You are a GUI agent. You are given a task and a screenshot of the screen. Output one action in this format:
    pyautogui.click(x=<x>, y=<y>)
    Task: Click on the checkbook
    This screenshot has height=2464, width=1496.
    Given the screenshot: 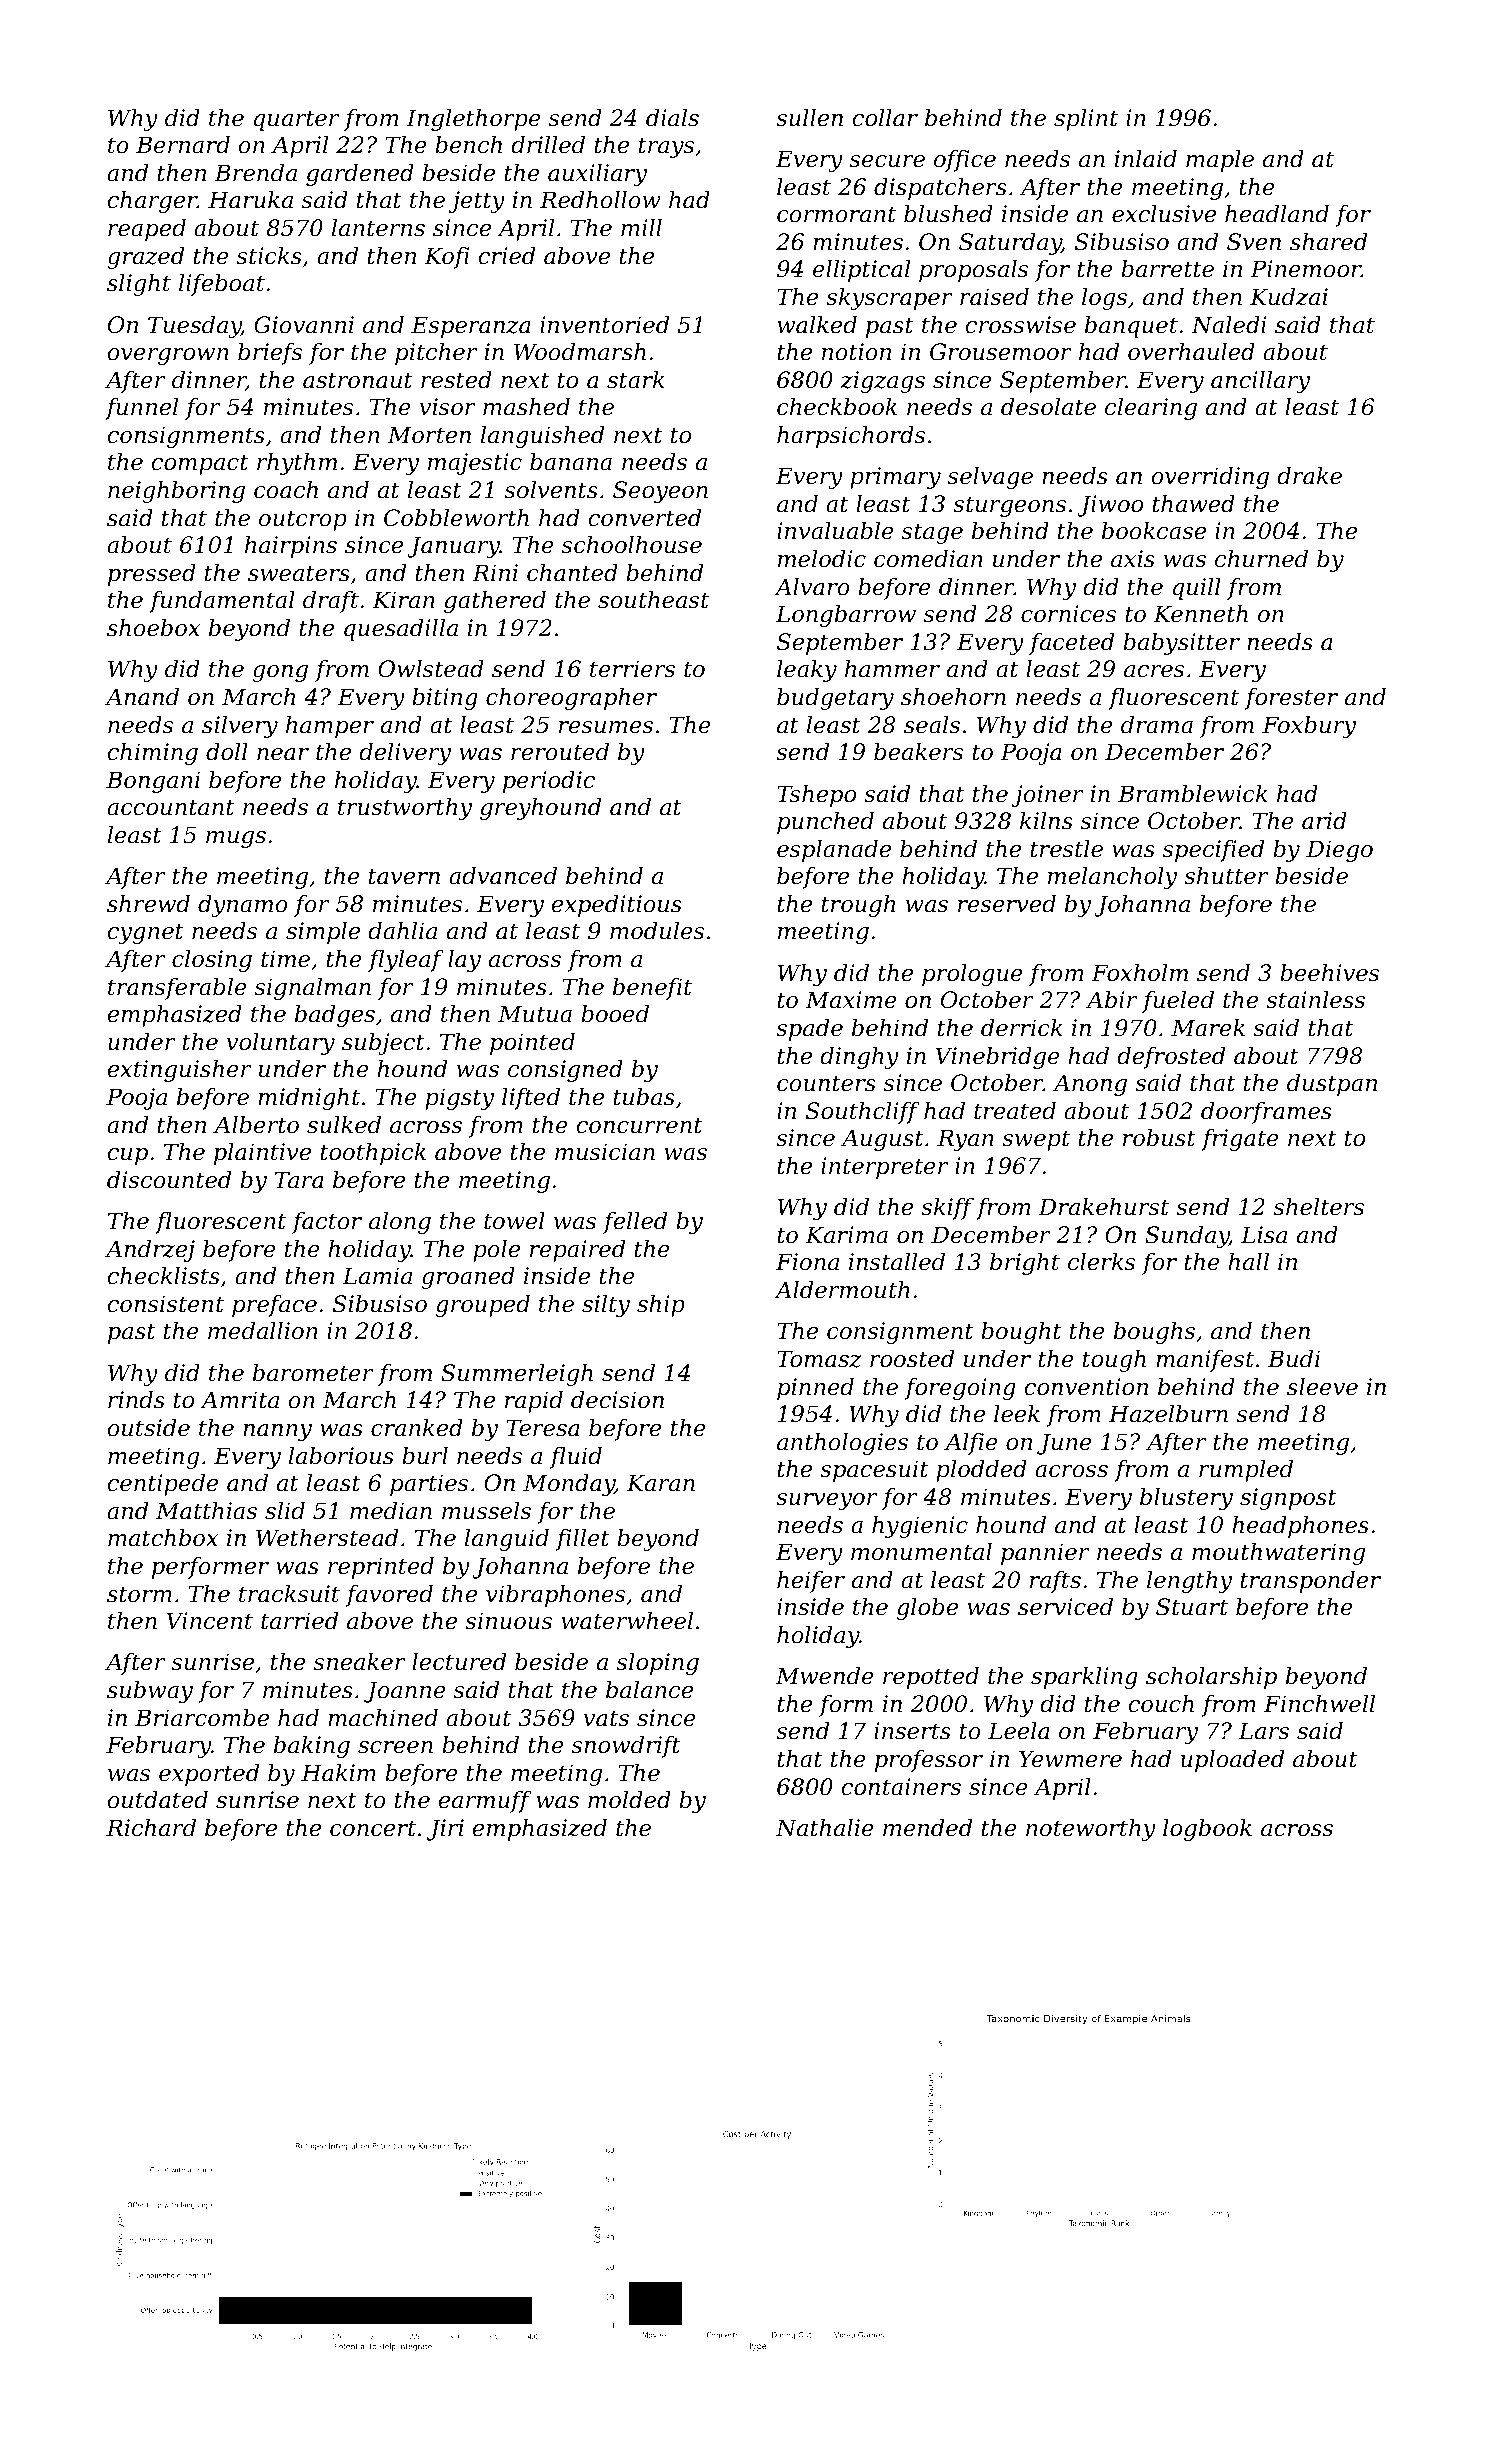 What is the action you would take?
    pyautogui.click(x=837, y=407)
